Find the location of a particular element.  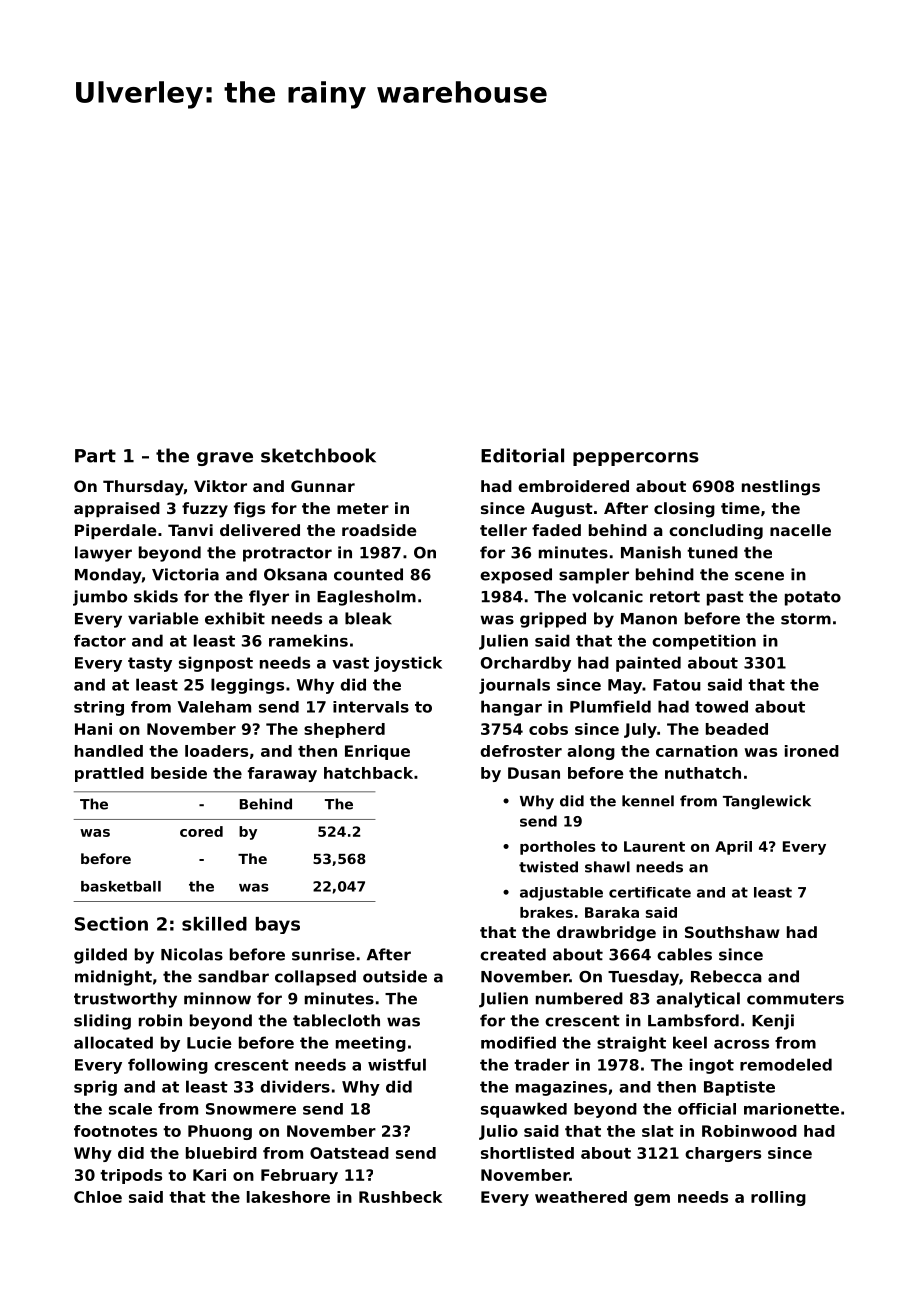

ingot is located at coordinates (712, 1066).
